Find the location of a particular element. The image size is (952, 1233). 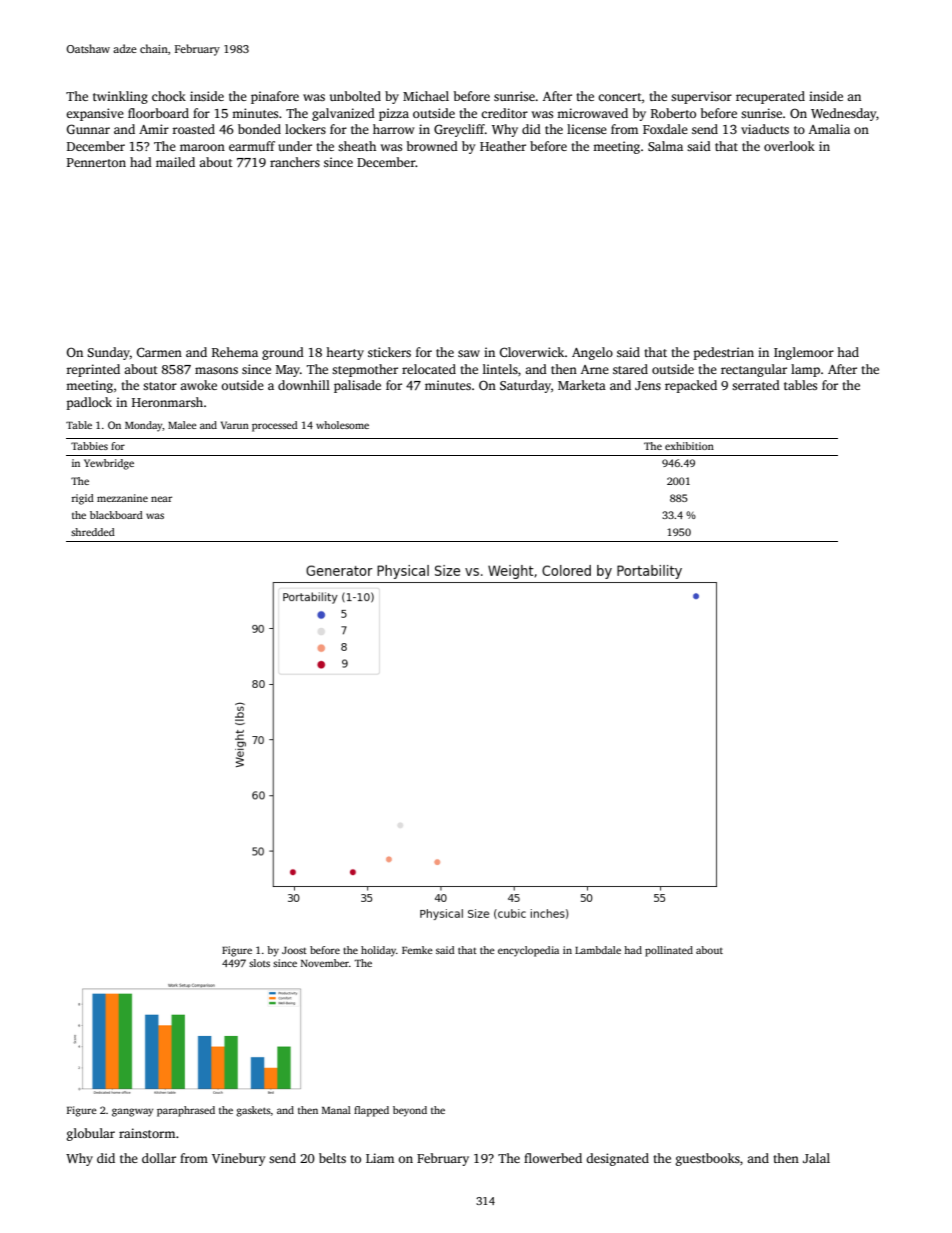

gaskets is located at coordinates (253, 1111).
